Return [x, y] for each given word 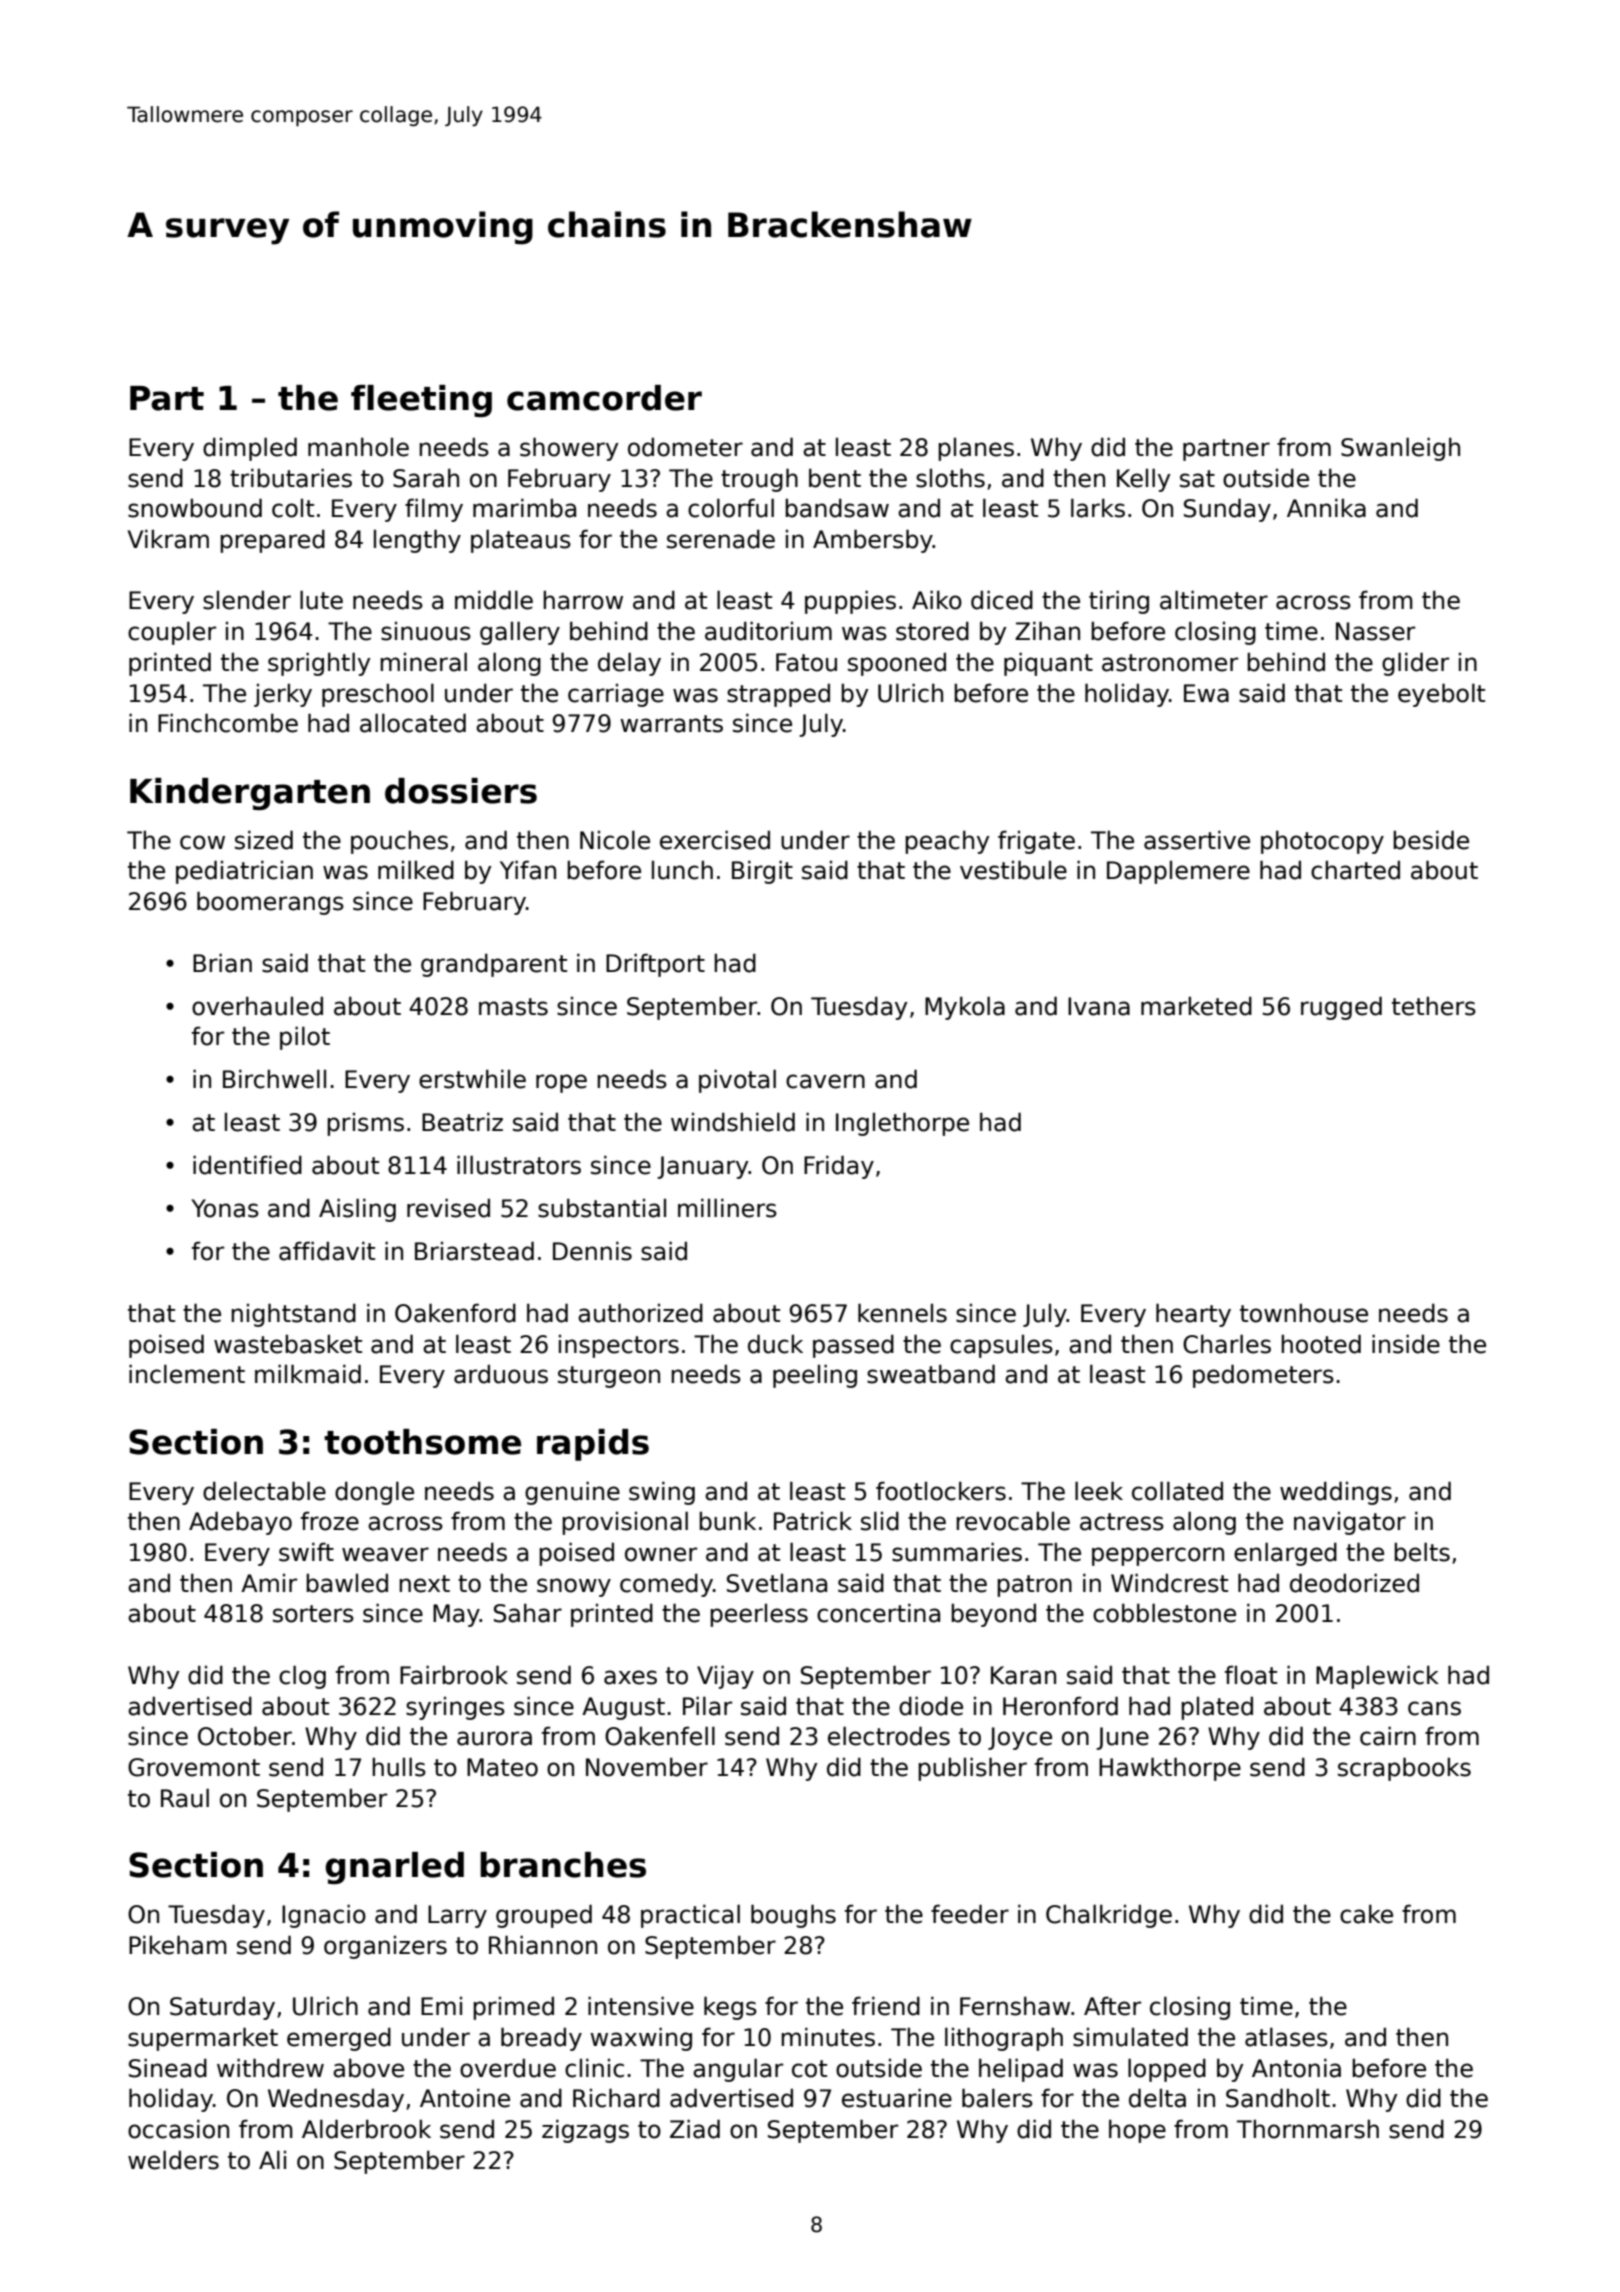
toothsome [422, 1442]
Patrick [813, 1521]
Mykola [965, 1008]
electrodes [889, 1736]
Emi [441, 2006]
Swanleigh [1400, 449]
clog [302, 1677]
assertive [1197, 840]
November [647, 1767]
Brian [222, 963]
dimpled [250, 449]
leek [1099, 1491]
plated [1217, 1708]
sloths [950, 478]
